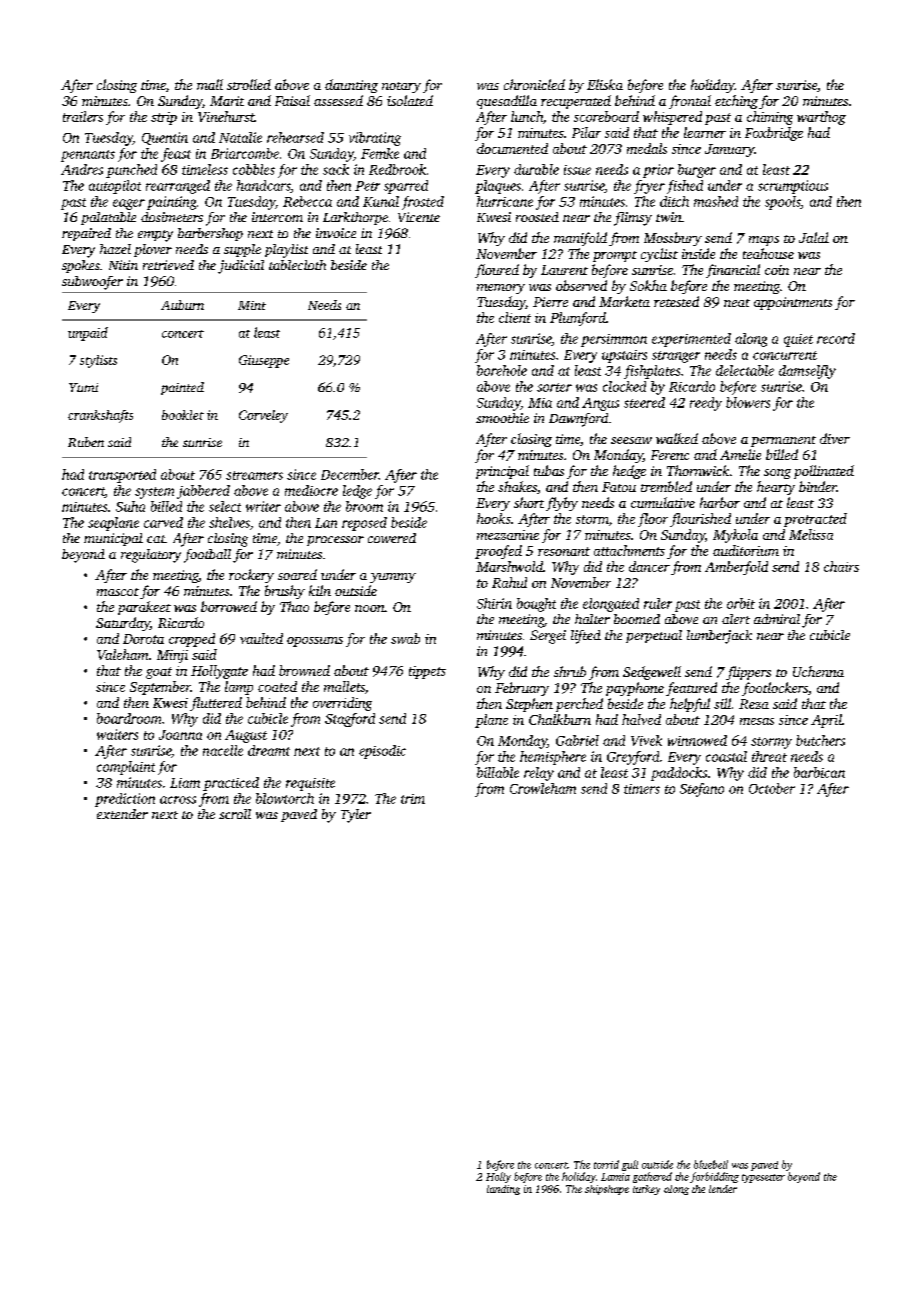 The image size is (924, 1308). What do you see at coordinates (503, 1190) in the document?
I see `landing` at bounding box center [503, 1190].
